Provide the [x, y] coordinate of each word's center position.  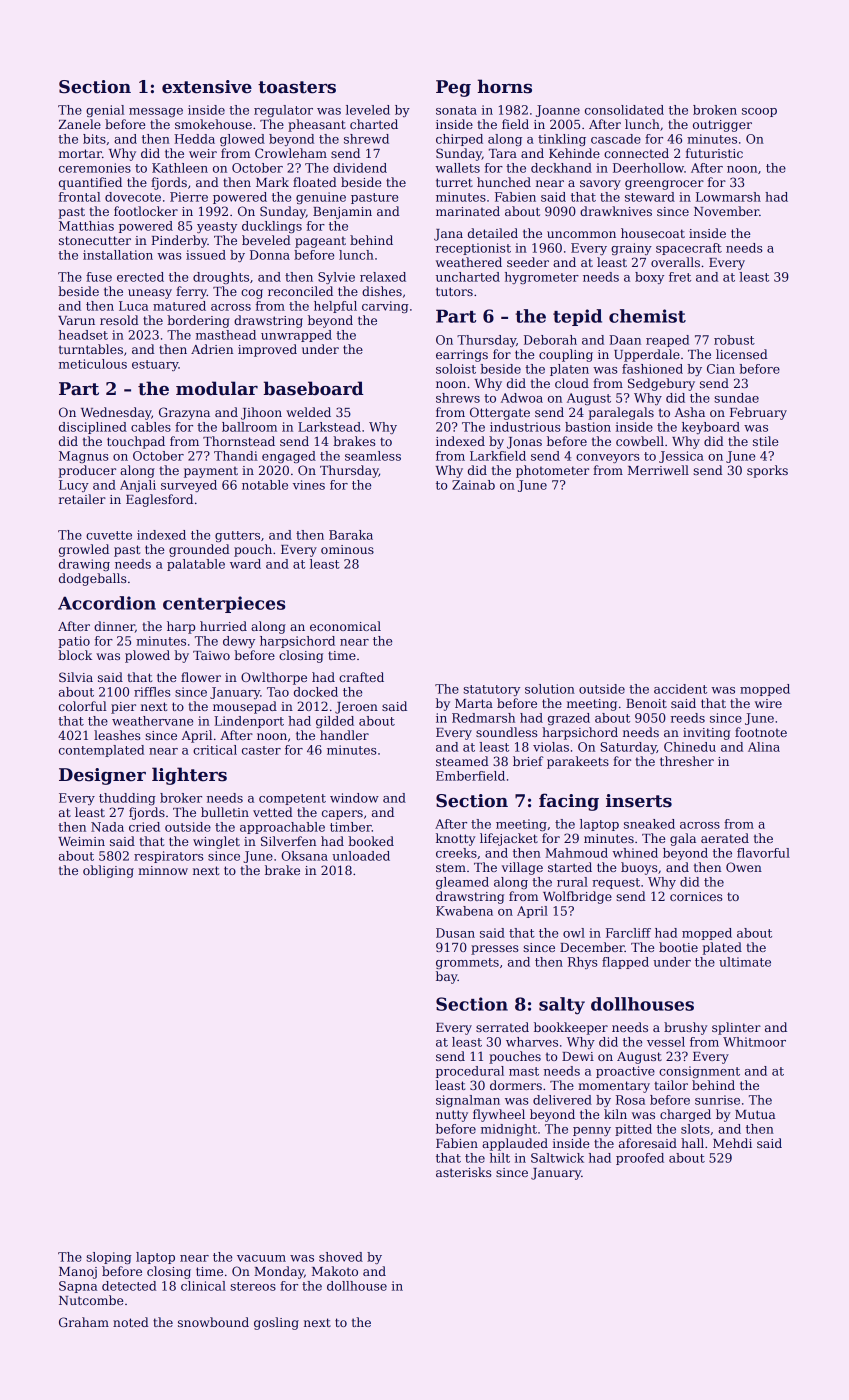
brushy [685, 1028]
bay [447, 977]
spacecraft [689, 249]
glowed [242, 140]
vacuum [261, 1258]
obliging [108, 871]
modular [217, 388]
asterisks [464, 1172]
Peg [453, 88]
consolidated [624, 110]
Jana [448, 235]
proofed [640, 1159]
